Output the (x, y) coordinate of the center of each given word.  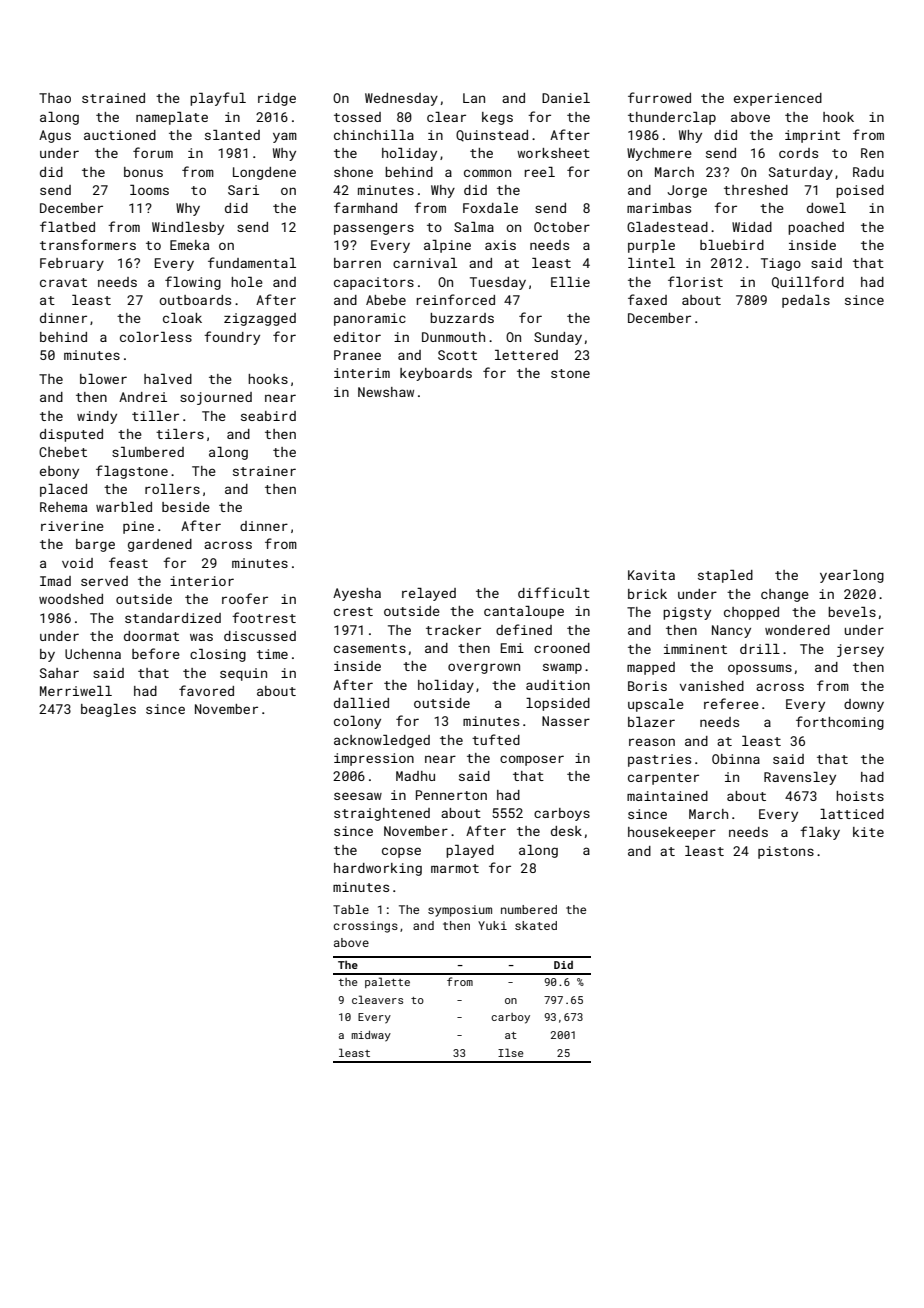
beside (186, 507)
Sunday (558, 338)
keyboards (436, 374)
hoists (860, 796)
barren (357, 263)
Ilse (511, 1052)
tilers (180, 434)
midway (371, 1036)
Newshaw (386, 392)
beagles (108, 710)
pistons (786, 852)
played (470, 851)
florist (695, 281)
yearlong (852, 576)
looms (149, 190)
